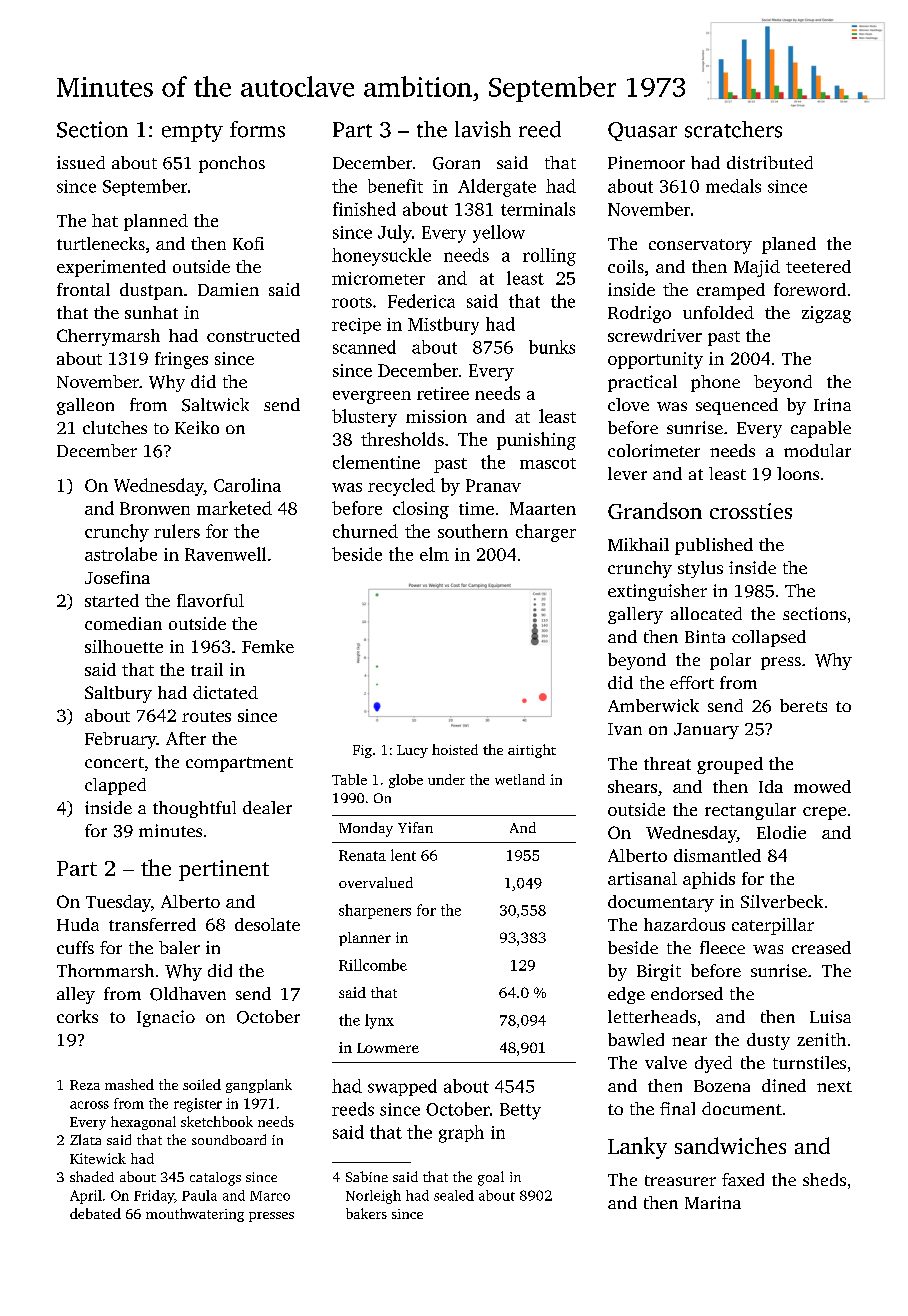  Describe the element at coordinates (151, 312) in the screenshot. I see `sunhat` at that location.
